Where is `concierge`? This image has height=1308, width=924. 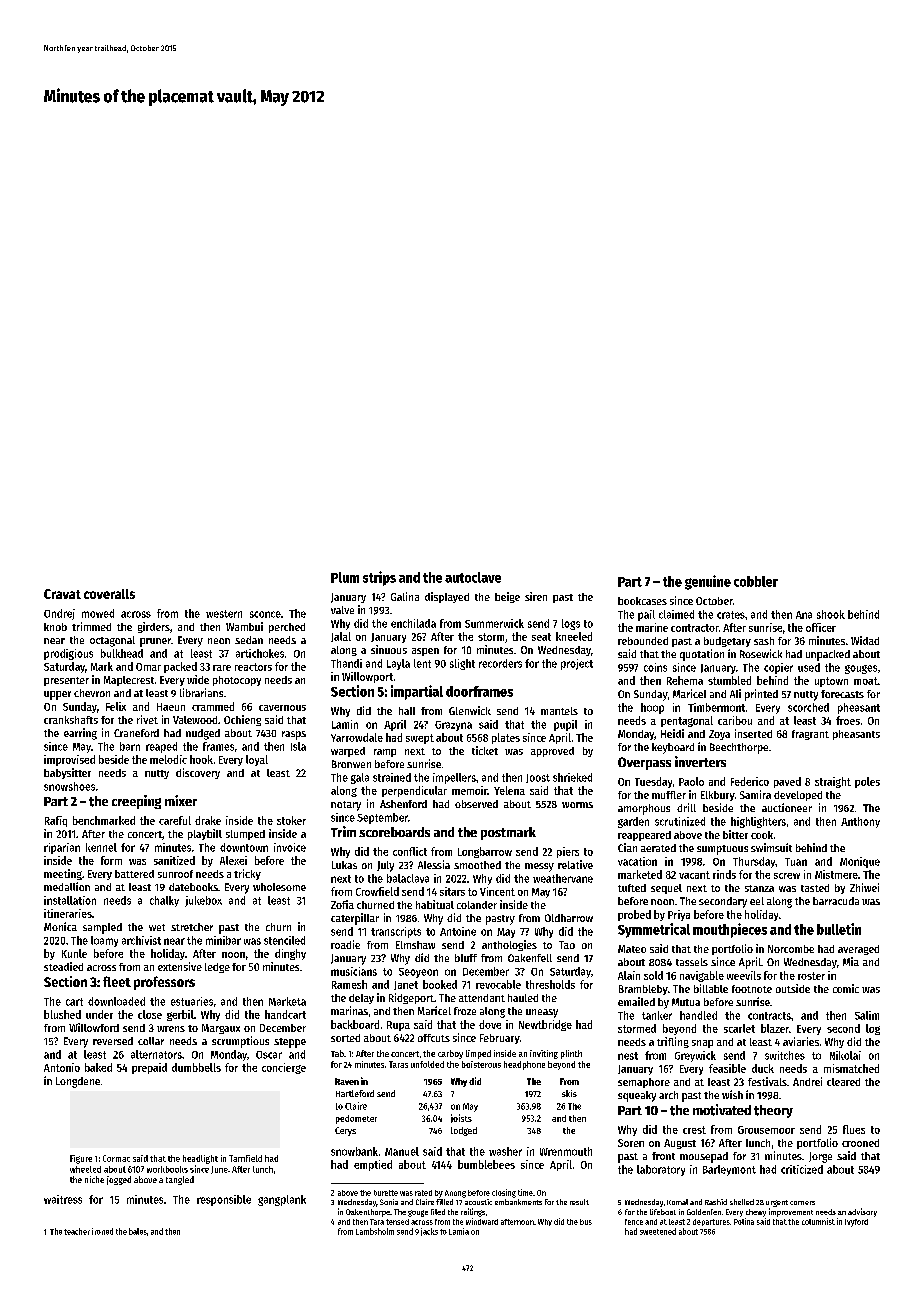
concierge is located at coordinates (284, 1068).
